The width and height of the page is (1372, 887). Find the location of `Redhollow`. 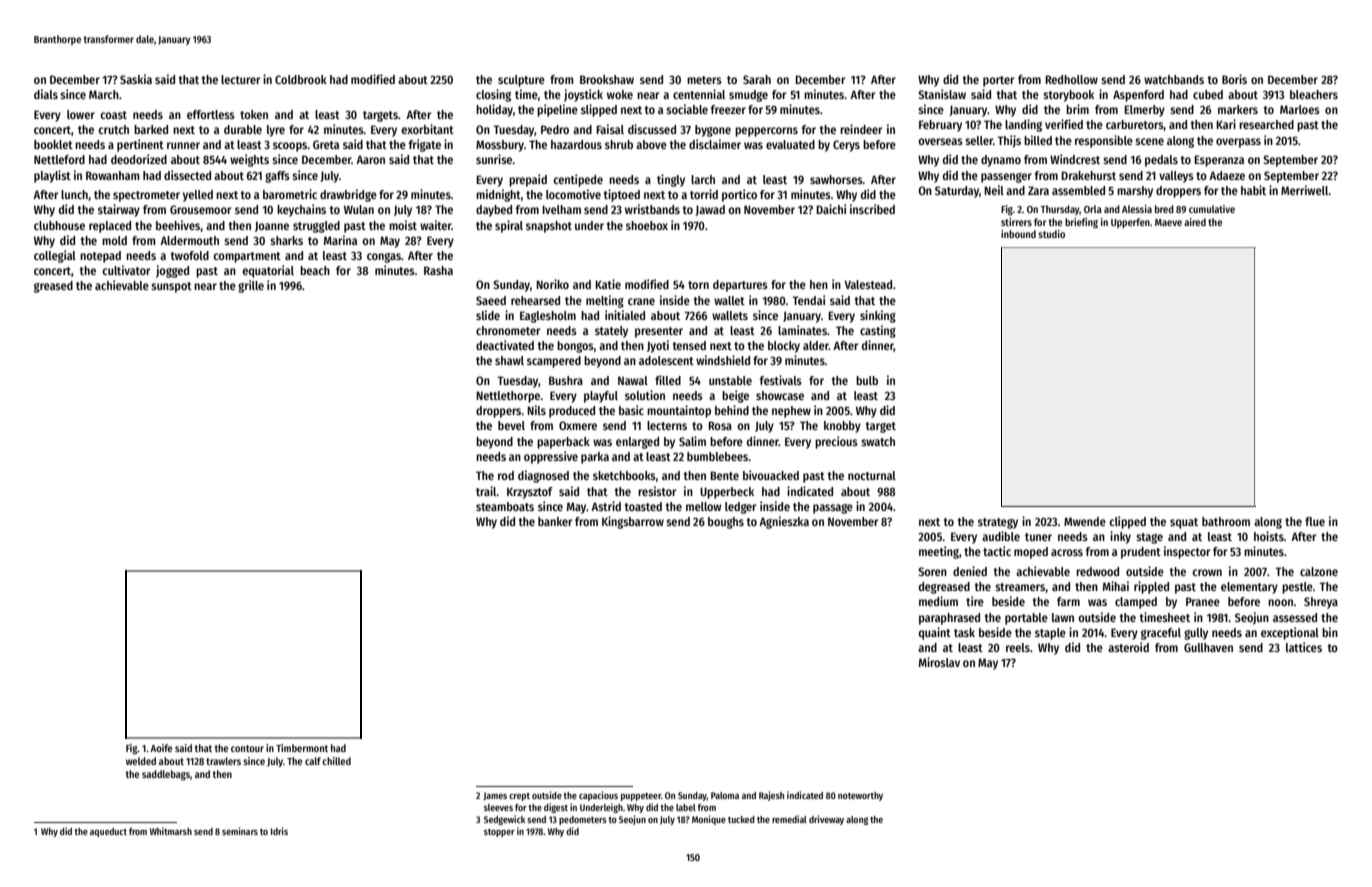

Redhollow is located at coordinates (1071, 79).
